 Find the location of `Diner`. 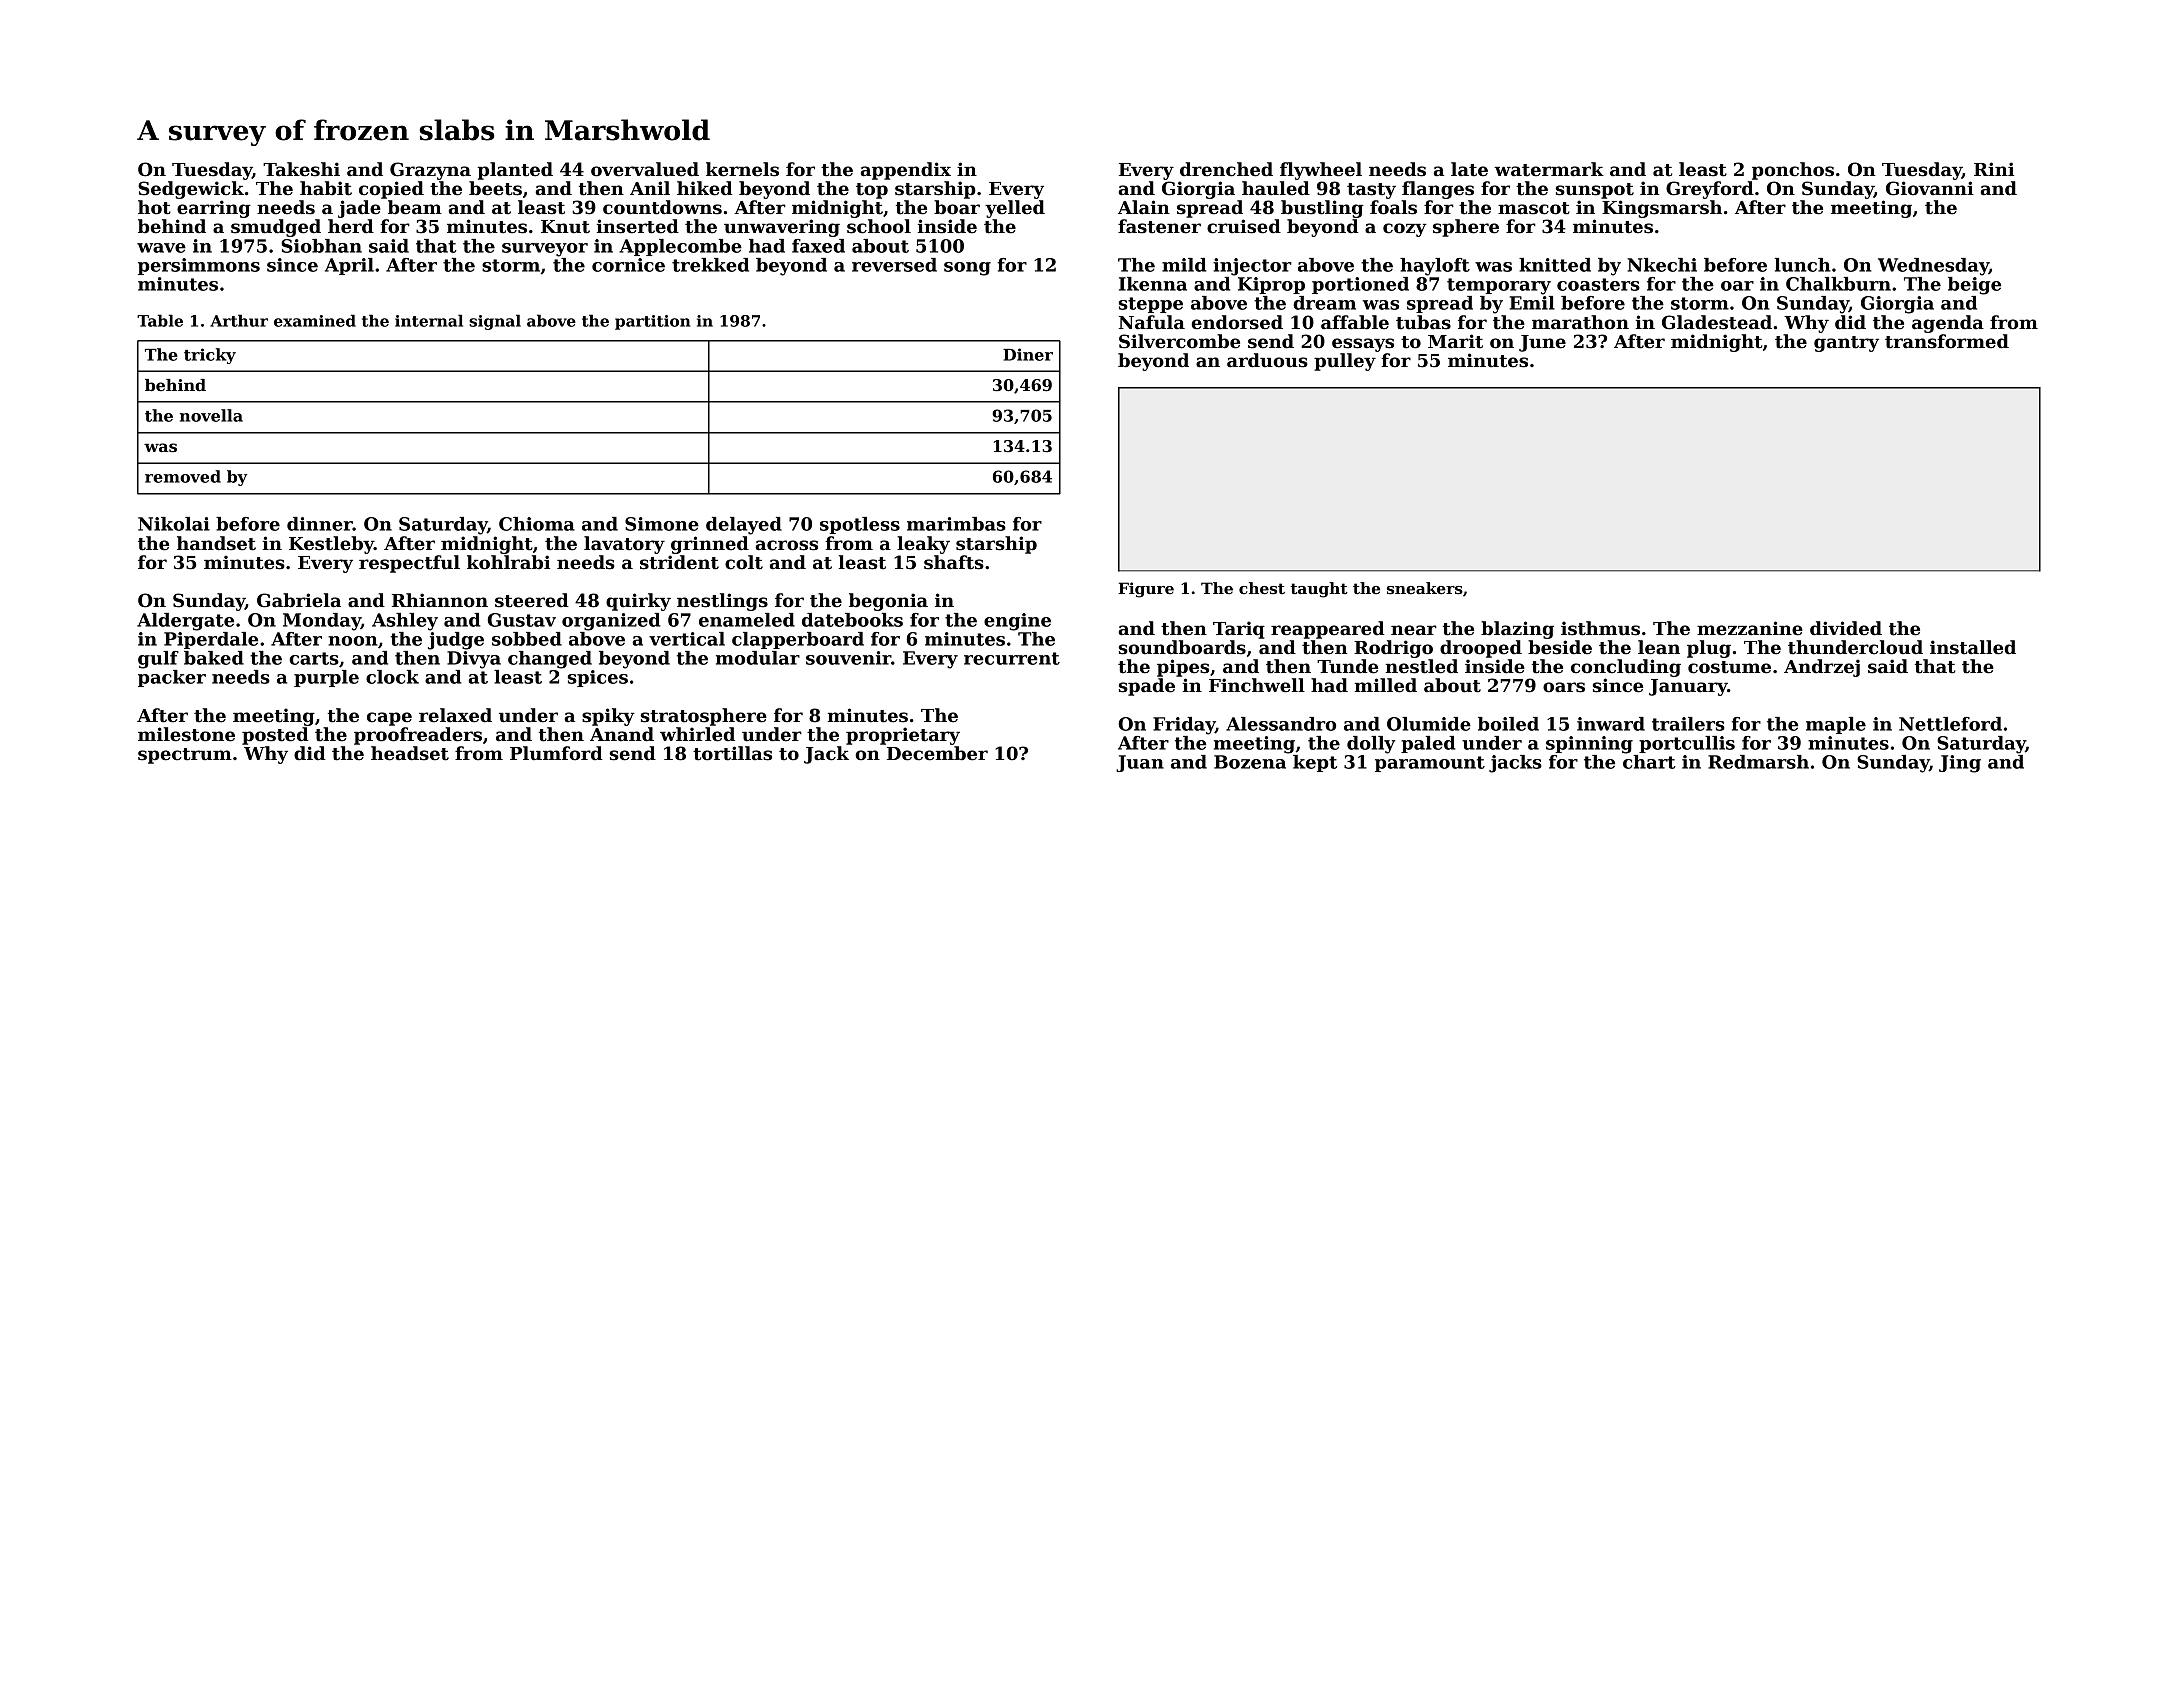

Diner is located at coordinates (1028, 354).
